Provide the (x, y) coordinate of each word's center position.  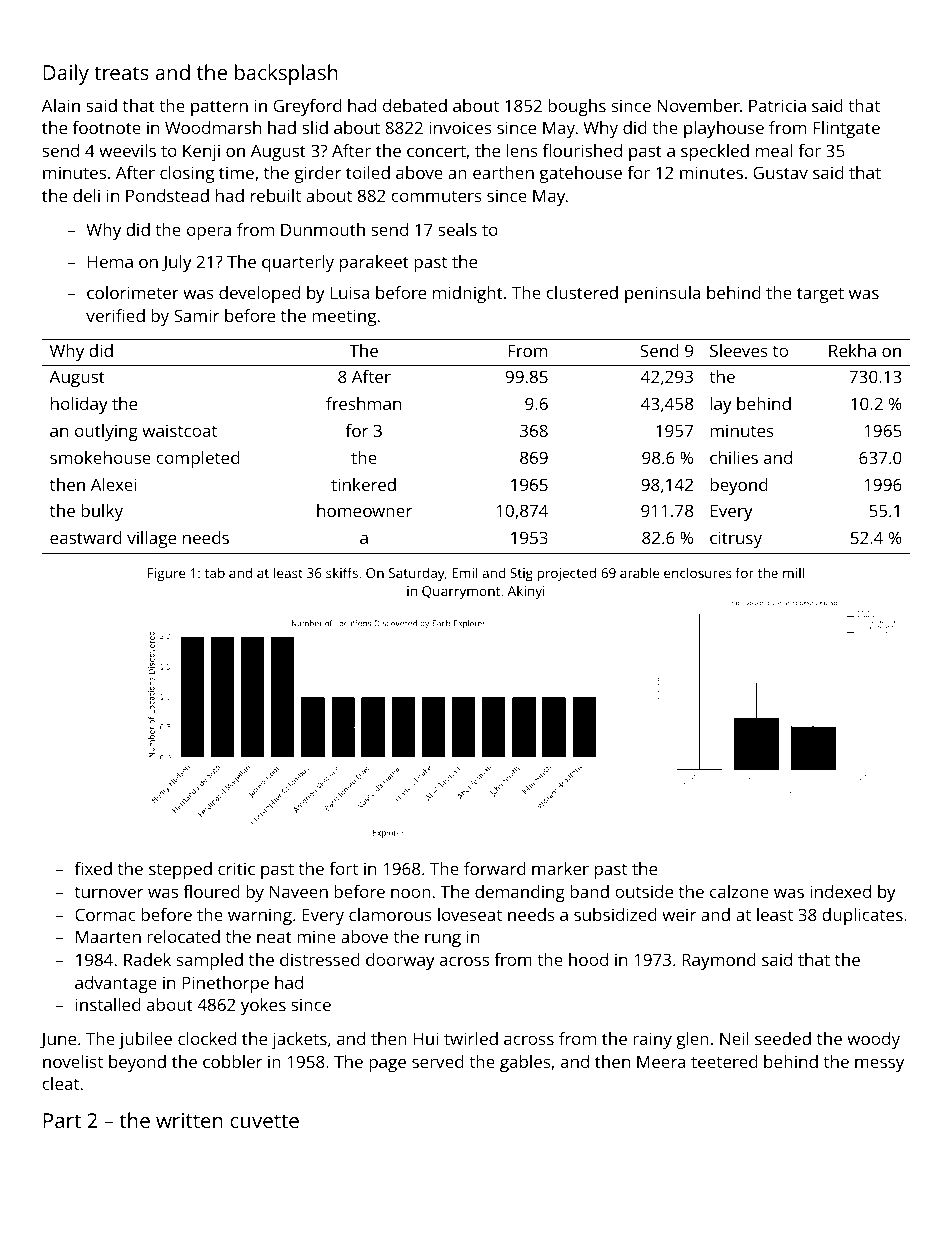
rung (443, 940)
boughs (577, 107)
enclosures (698, 572)
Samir (196, 315)
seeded (783, 1038)
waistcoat (179, 430)
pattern (219, 108)
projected (566, 574)
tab (215, 572)
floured (211, 891)
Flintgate (846, 129)
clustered (582, 292)
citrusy (736, 539)
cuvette (264, 1121)
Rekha (852, 350)
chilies (734, 457)
